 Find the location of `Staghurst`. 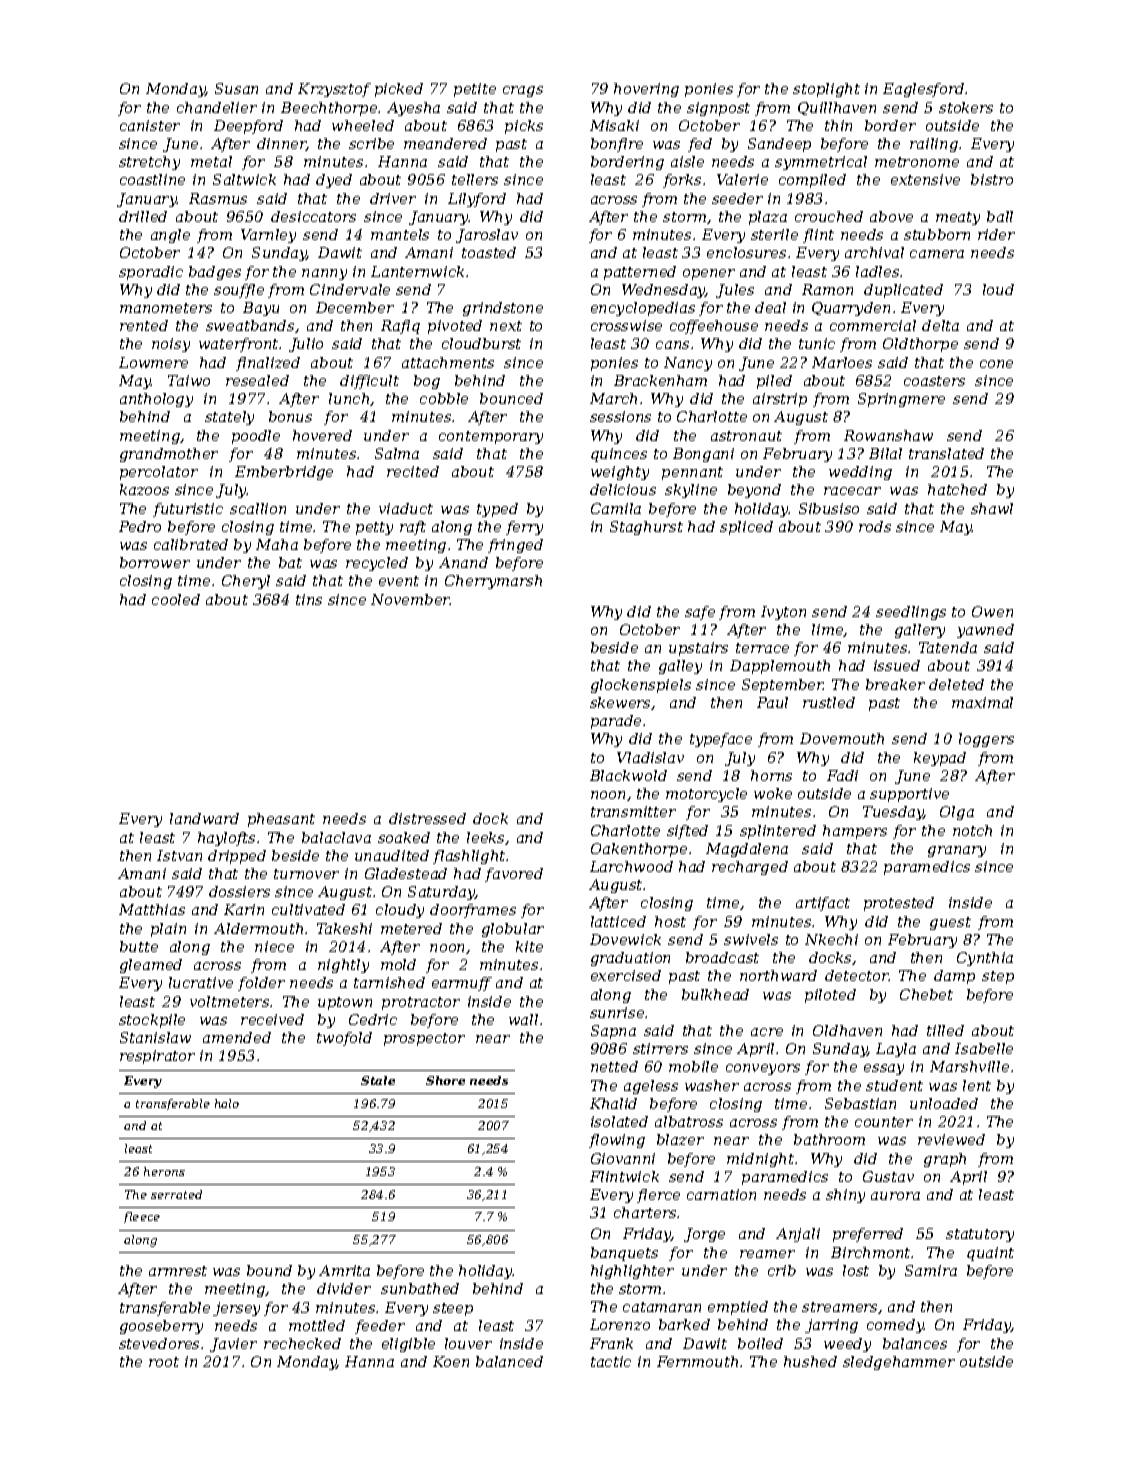

Staghurst is located at coordinates (646, 528).
